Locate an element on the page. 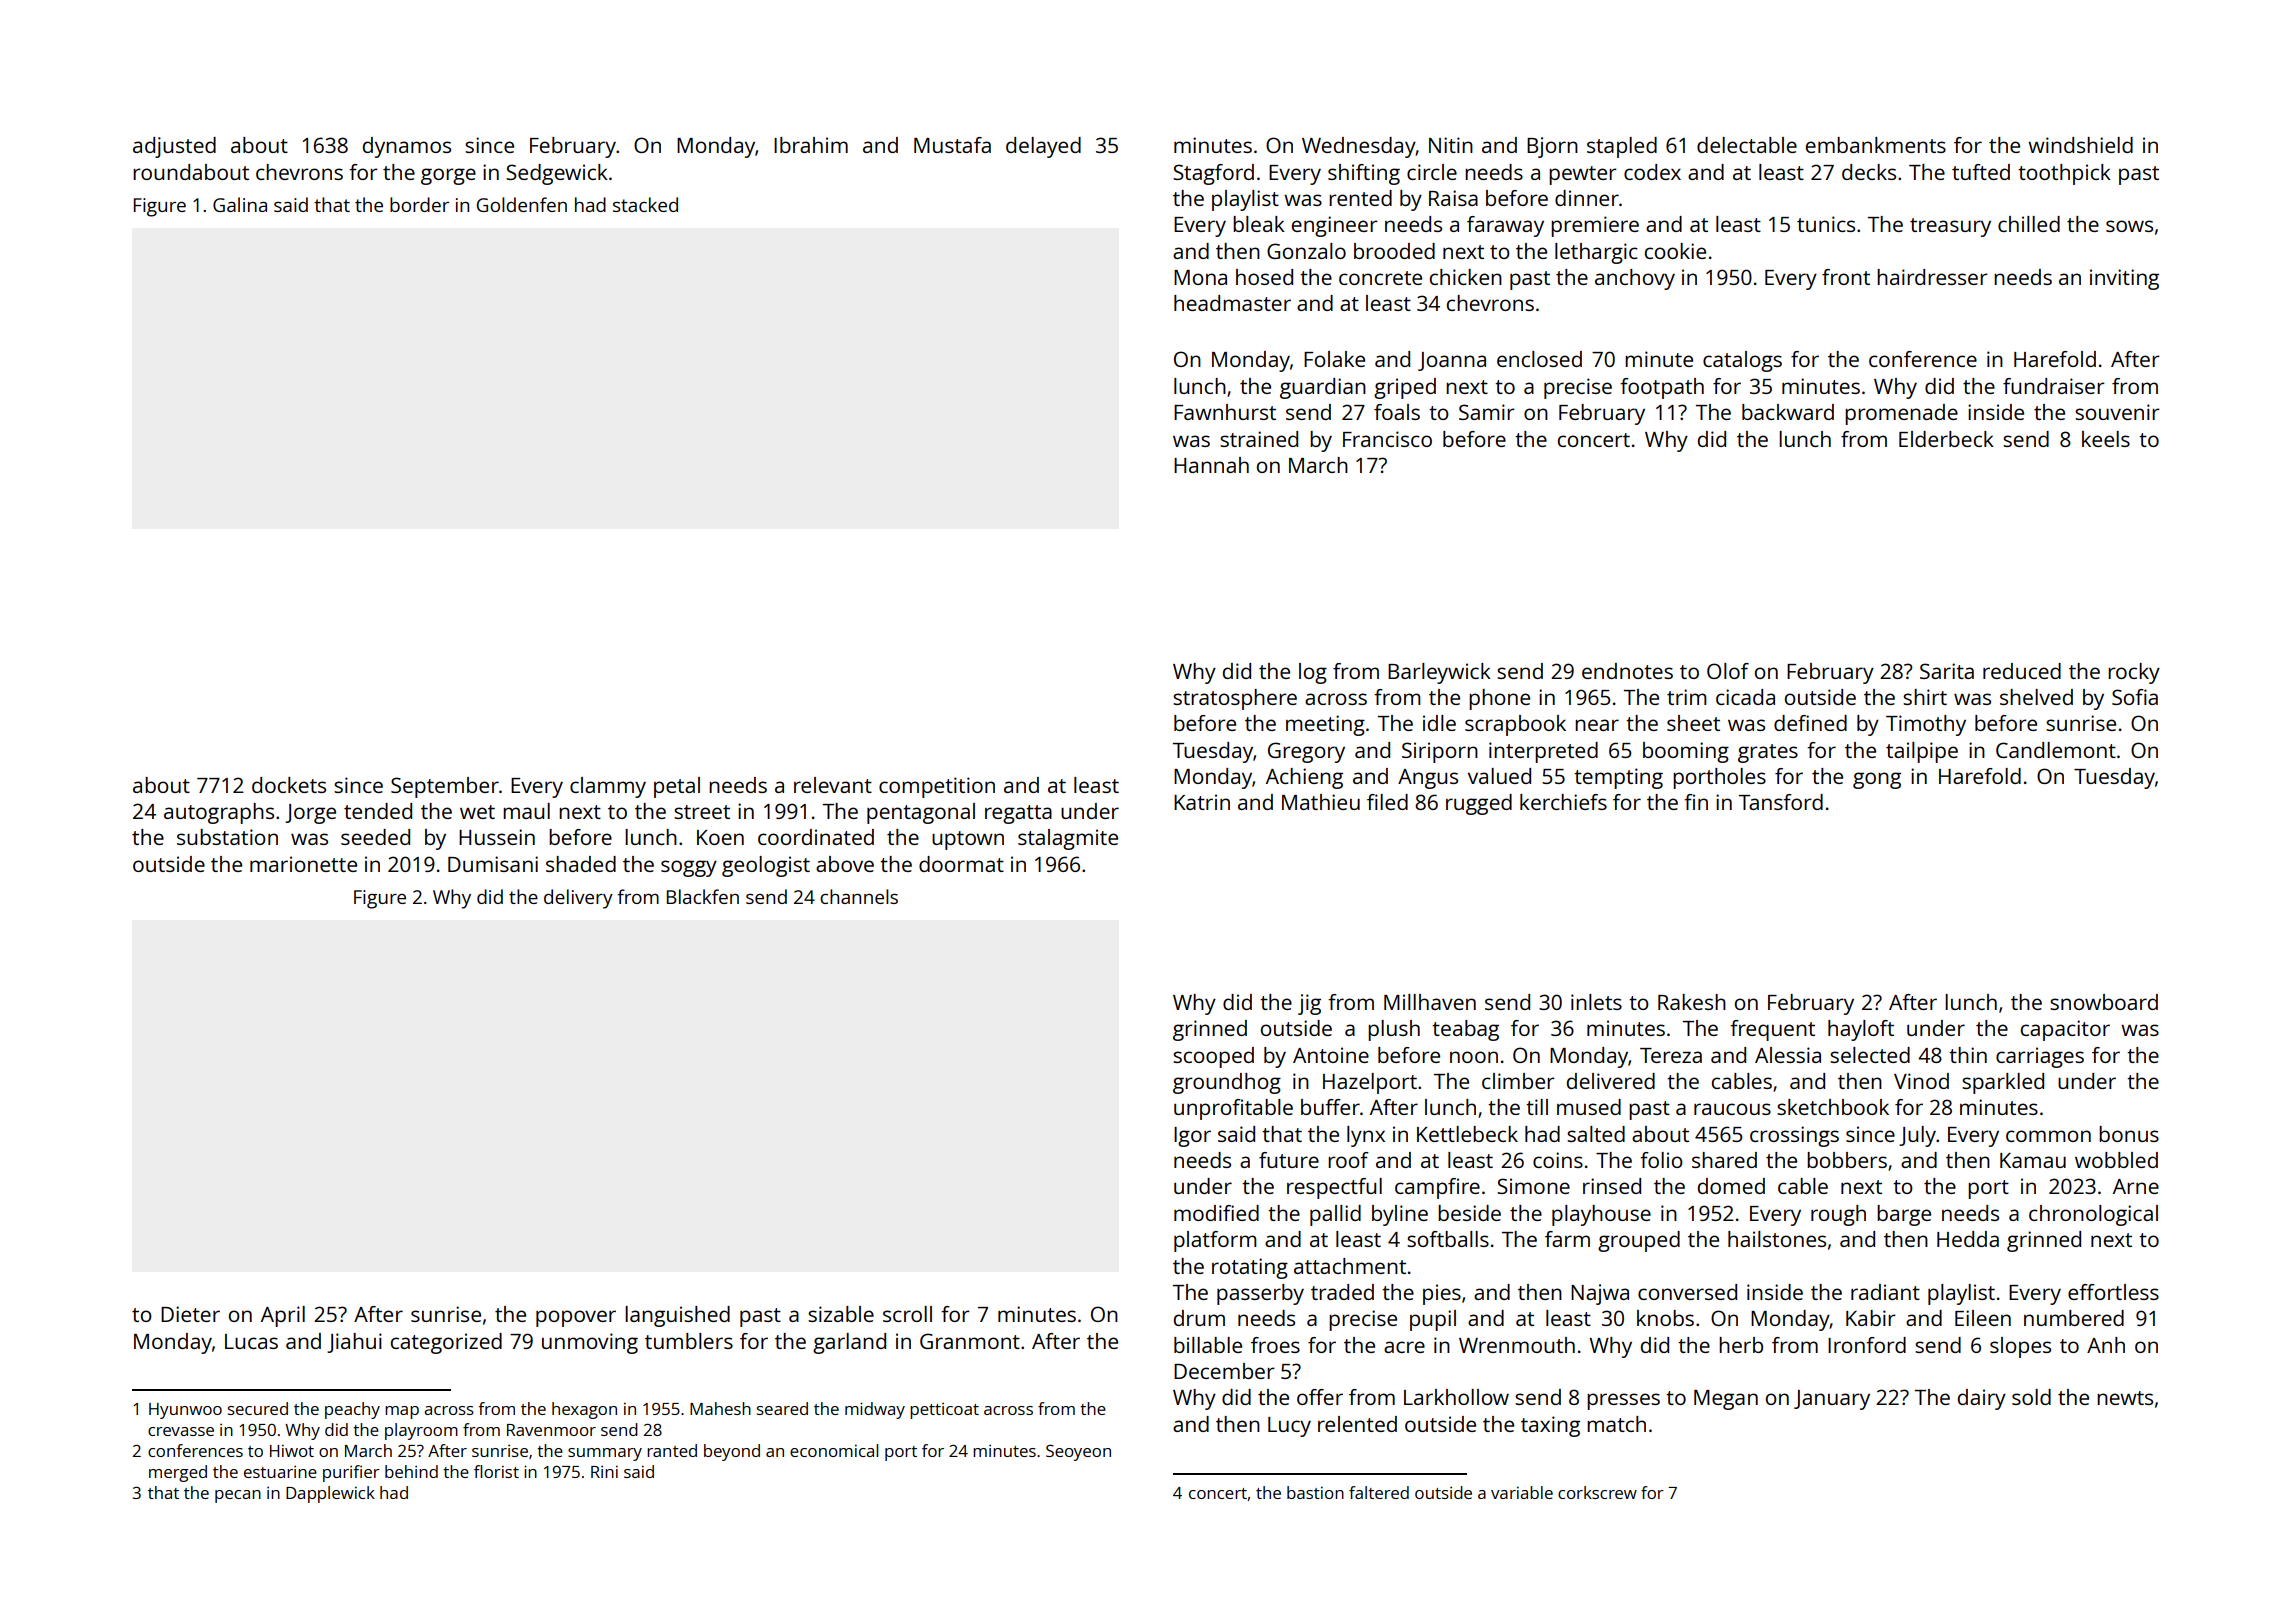 The image size is (2292, 1620). September is located at coordinates (445, 787).
